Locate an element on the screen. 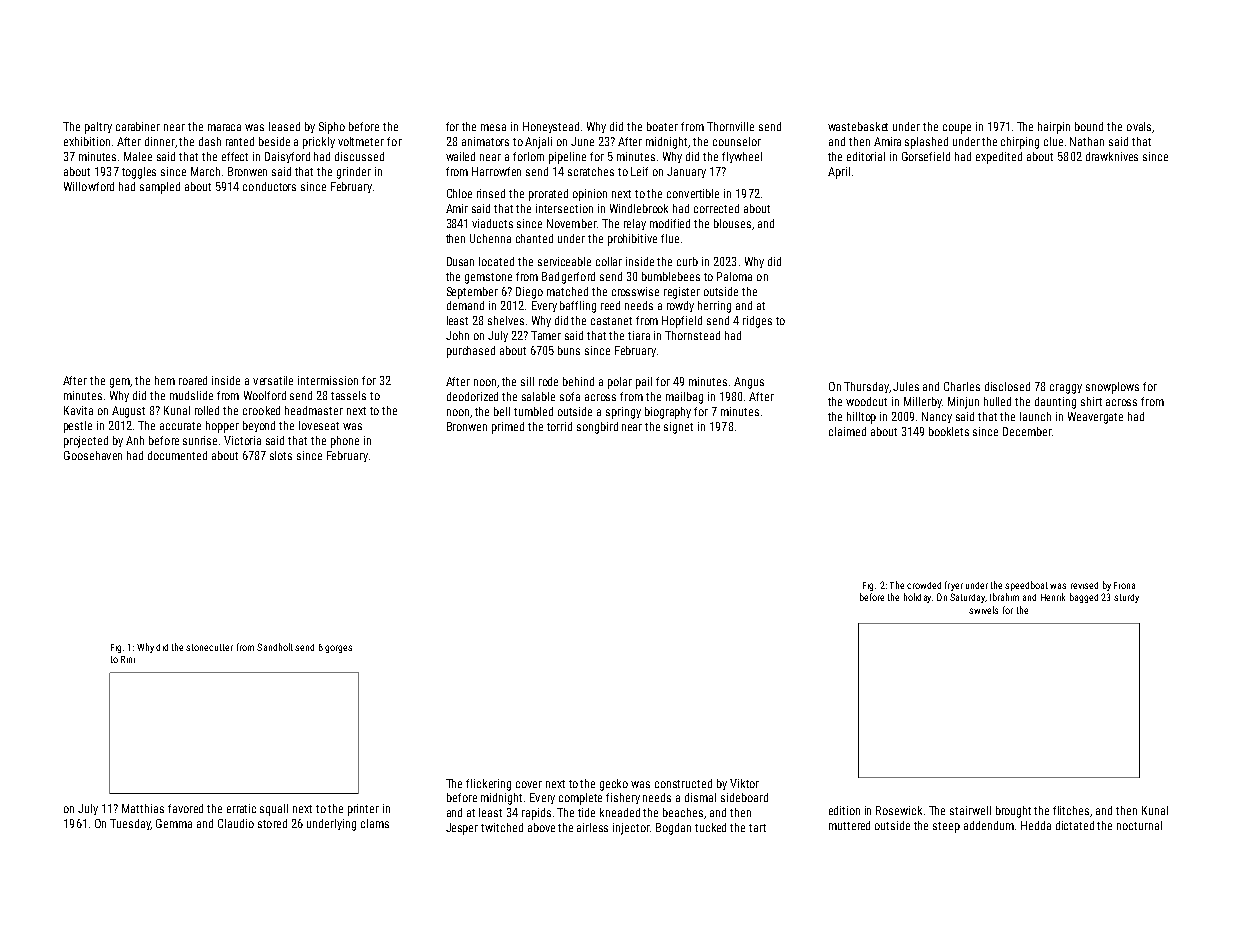 The height and width of the screenshot is (952, 1233). crowded is located at coordinates (924, 585).
